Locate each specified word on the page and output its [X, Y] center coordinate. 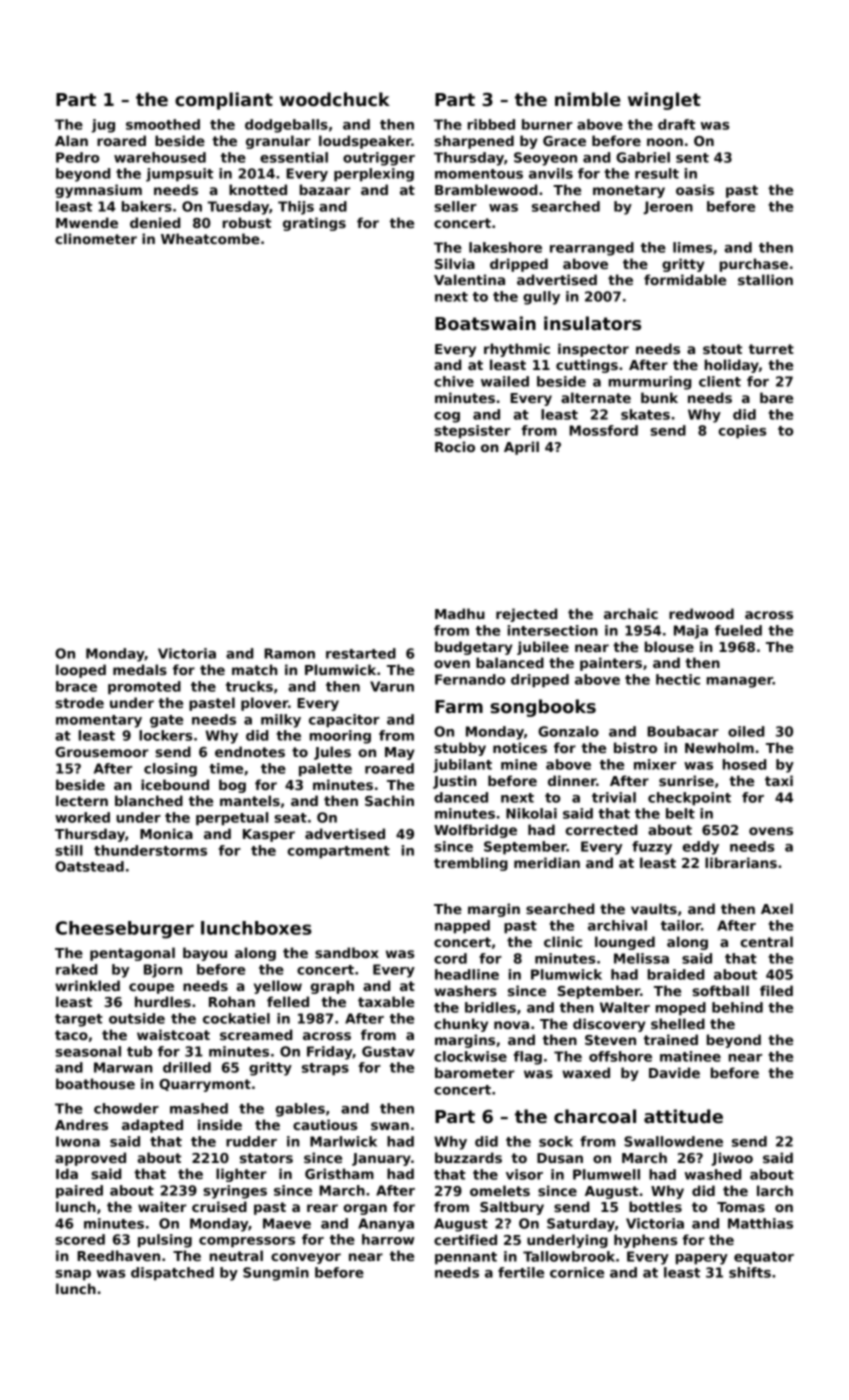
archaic [631, 613]
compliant [224, 101]
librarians [741, 862]
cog [447, 417]
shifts [750, 1272]
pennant [466, 1258]
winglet [664, 101]
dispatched [172, 1274]
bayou [205, 954]
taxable [386, 1001]
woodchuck [335, 99]
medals [140, 669]
